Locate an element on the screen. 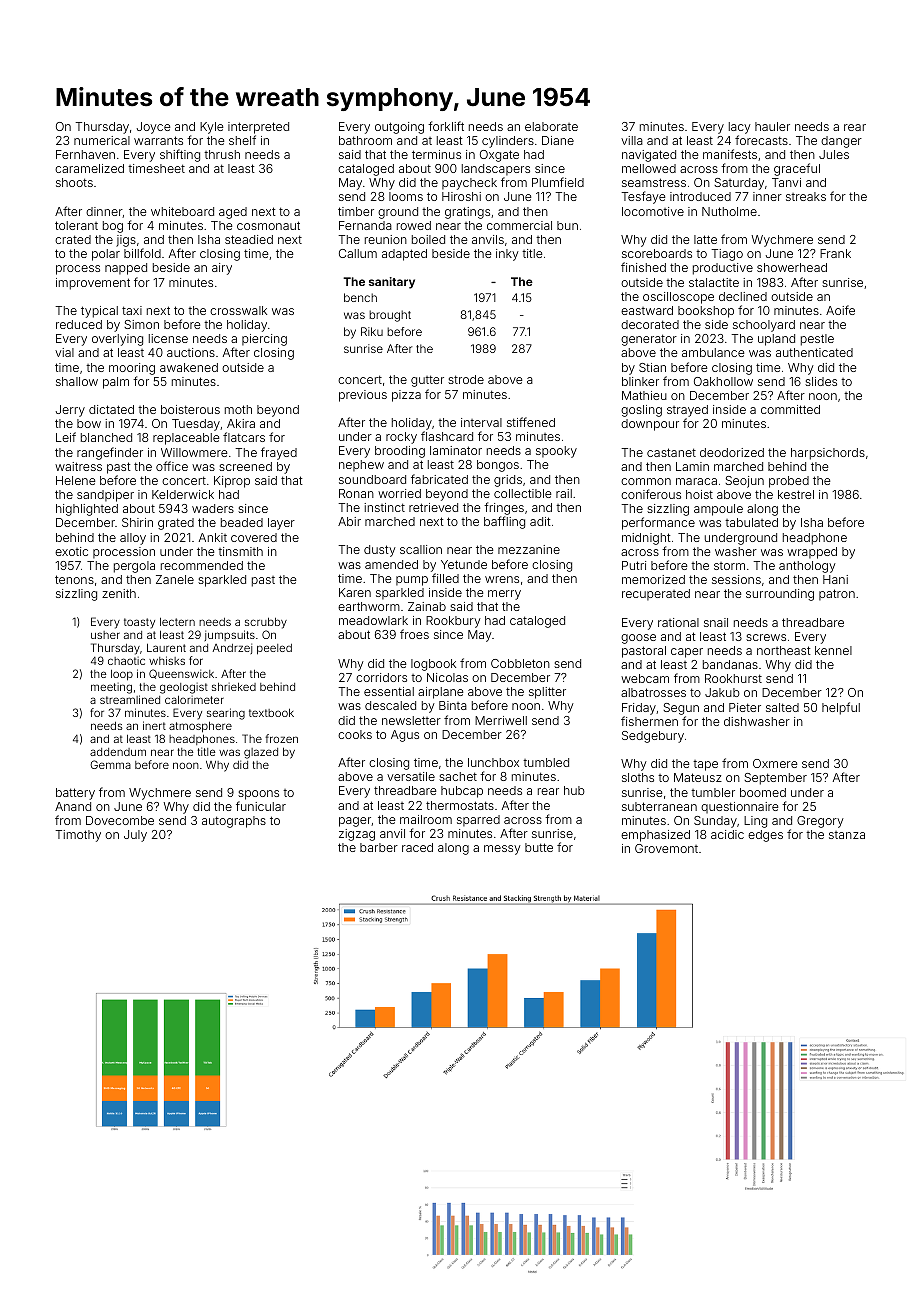 This screenshot has width=924, height=1308. oscilloscope is located at coordinates (678, 298).
